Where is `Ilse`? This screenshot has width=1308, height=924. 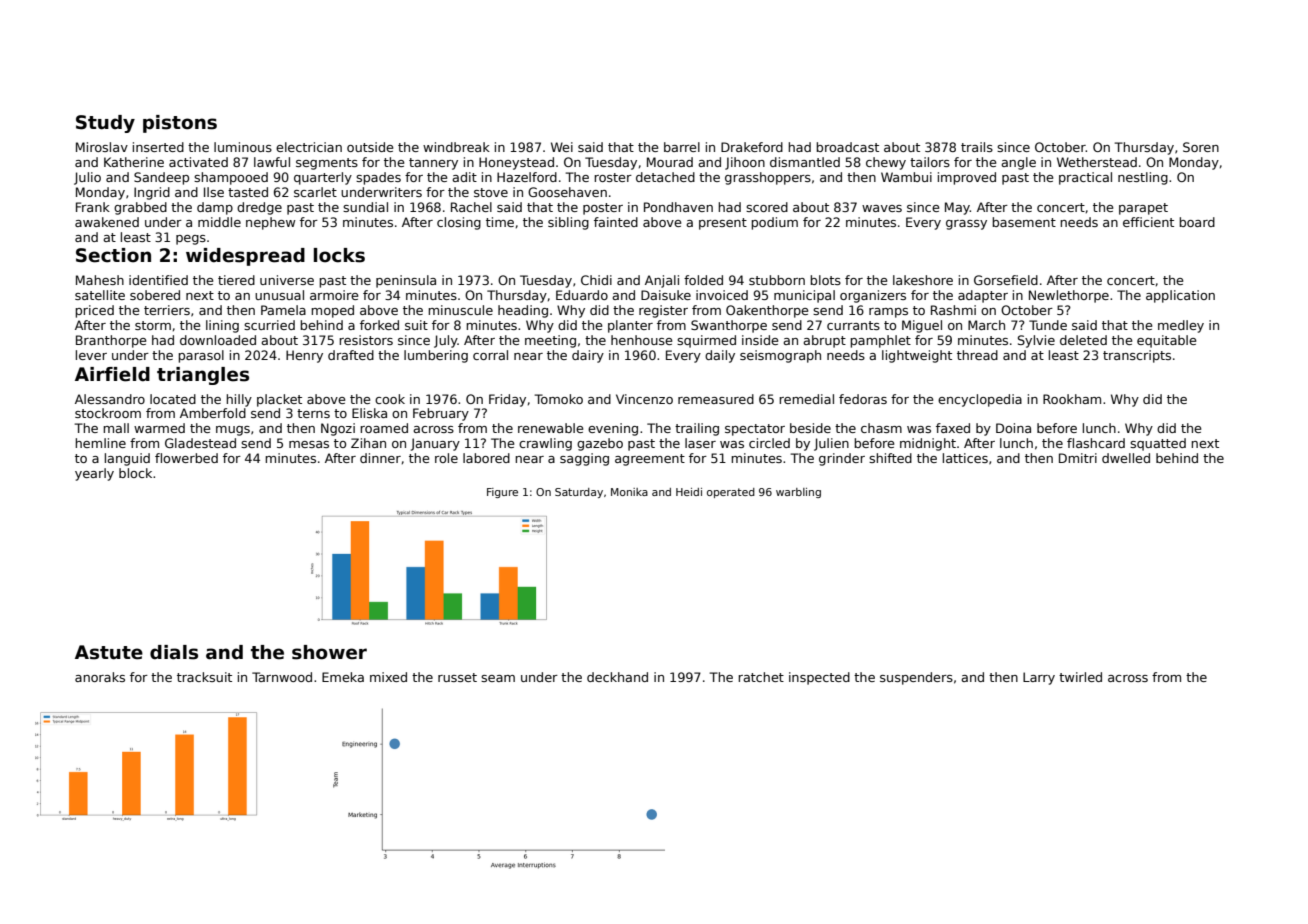 Ilse is located at coordinates (214, 192).
